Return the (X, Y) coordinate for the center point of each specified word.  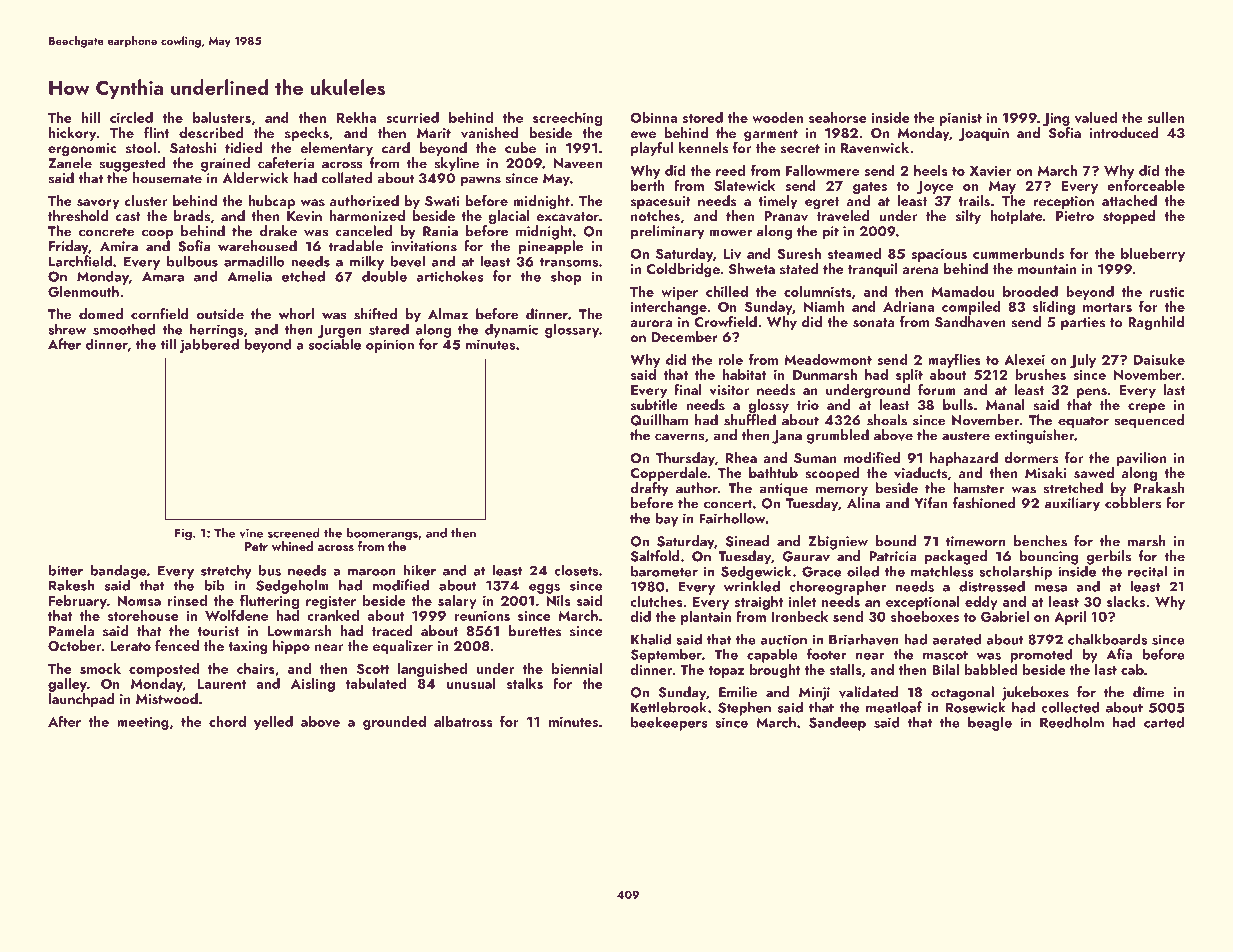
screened (293, 533)
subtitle (654, 404)
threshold (78, 216)
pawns (480, 181)
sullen (1165, 117)
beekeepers (669, 723)
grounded (394, 723)
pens (1092, 393)
